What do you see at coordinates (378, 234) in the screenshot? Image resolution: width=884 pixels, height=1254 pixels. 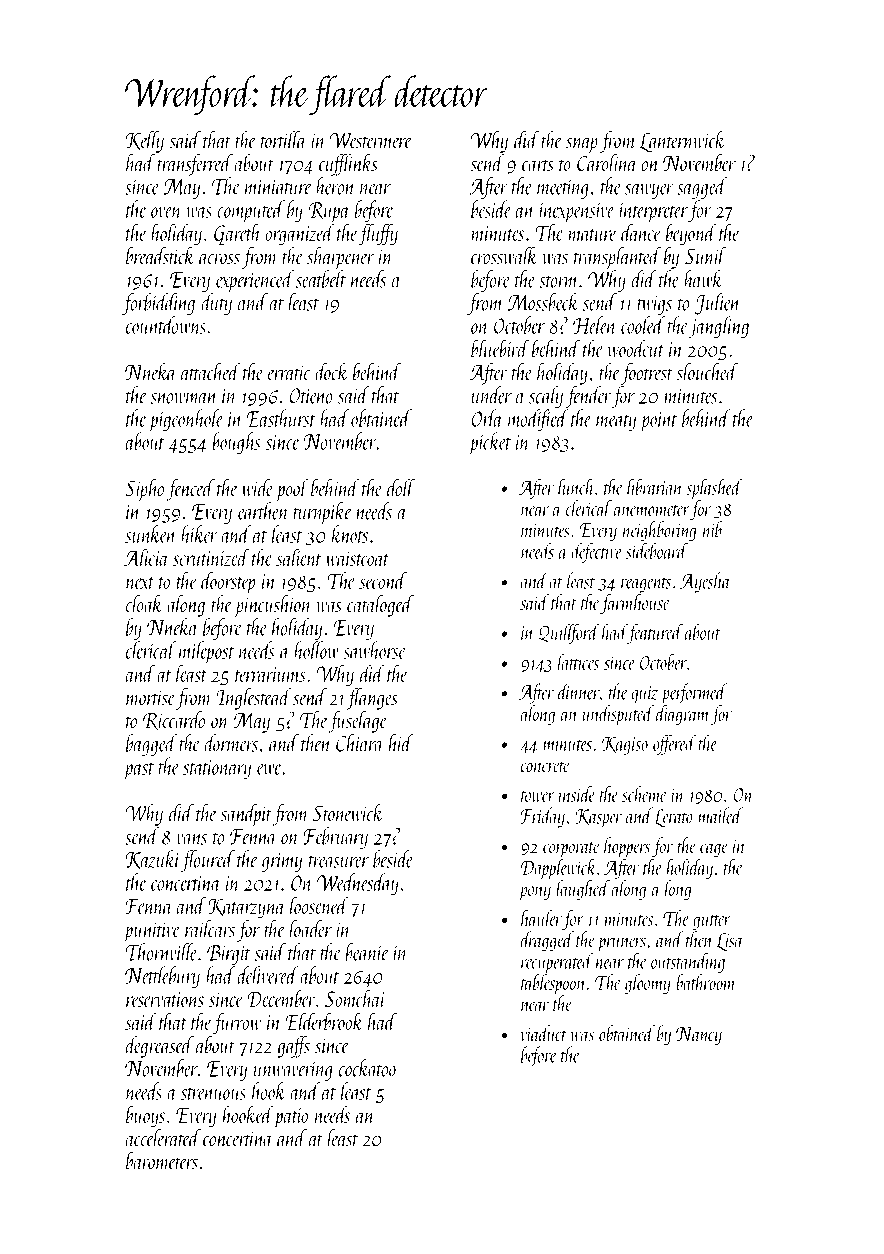 I see `fluffy` at bounding box center [378, 234].
